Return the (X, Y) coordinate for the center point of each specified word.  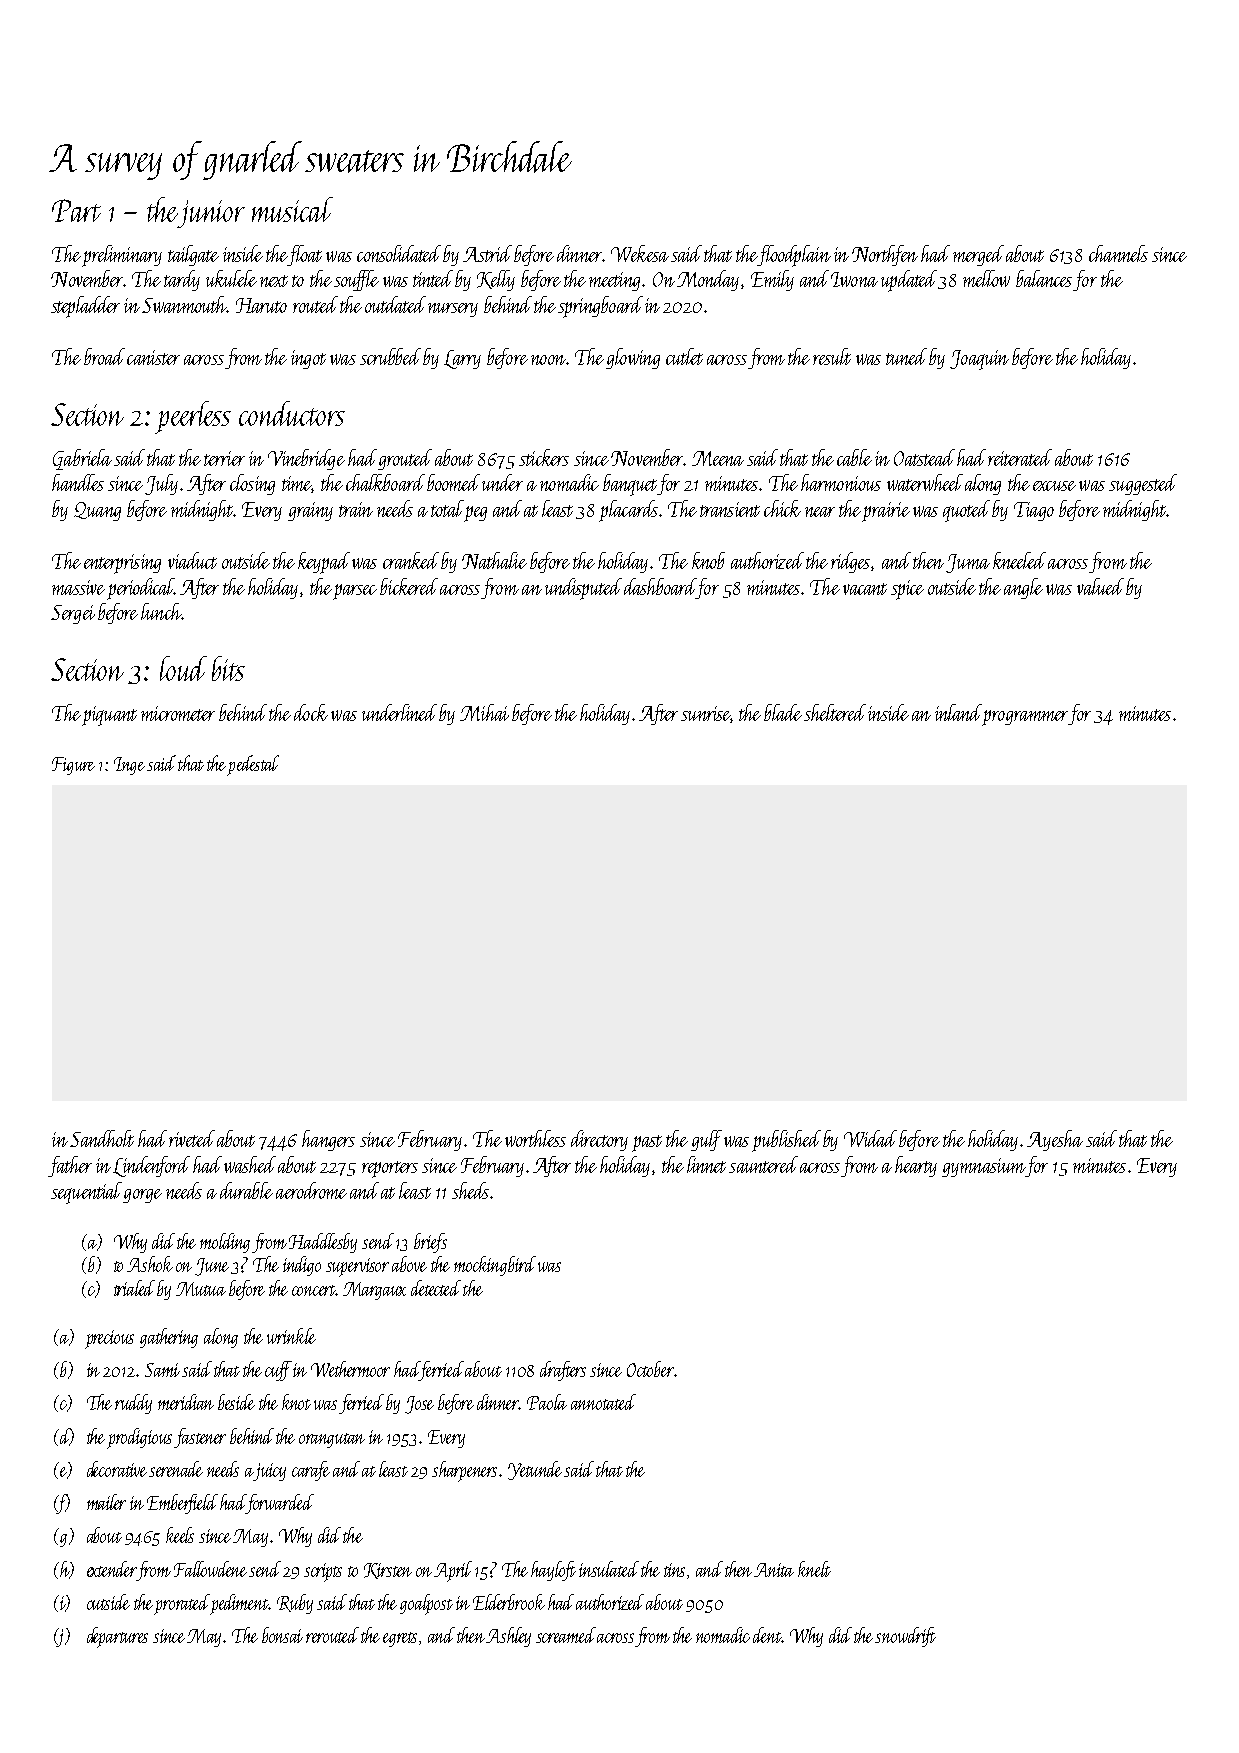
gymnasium (983, 1167)
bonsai (282, 1635)
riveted (192, 1138)
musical (292, 209)
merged (978, 255)
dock (311, 712)
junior (211, 214)
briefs (430, 1243)
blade (783, 712)
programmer (1025, 718)
